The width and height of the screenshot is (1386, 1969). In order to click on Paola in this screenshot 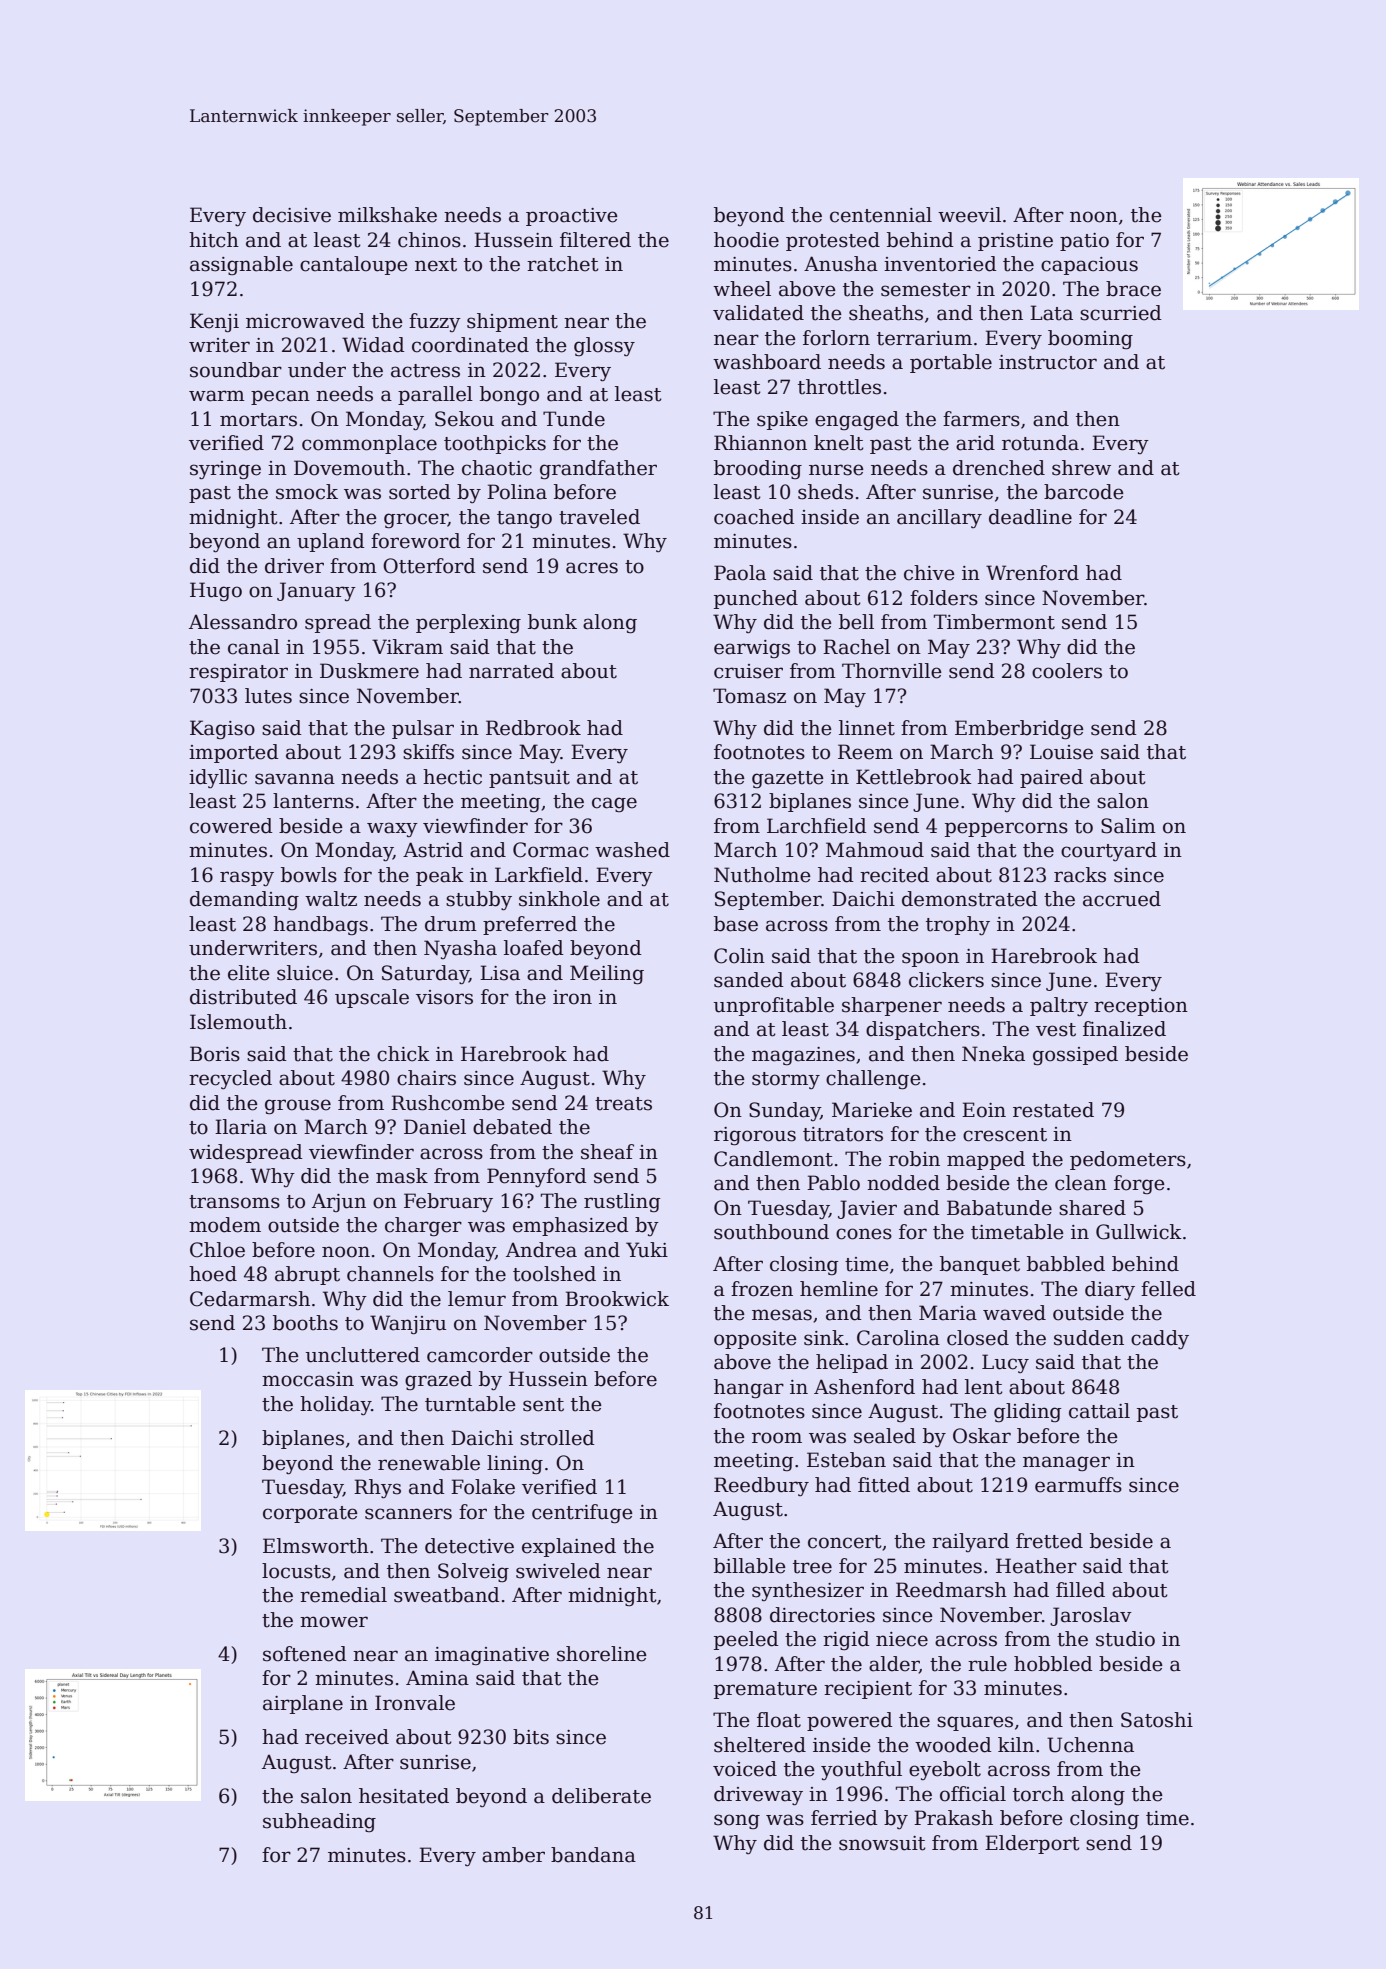, I will do `click(740, 573)`.
